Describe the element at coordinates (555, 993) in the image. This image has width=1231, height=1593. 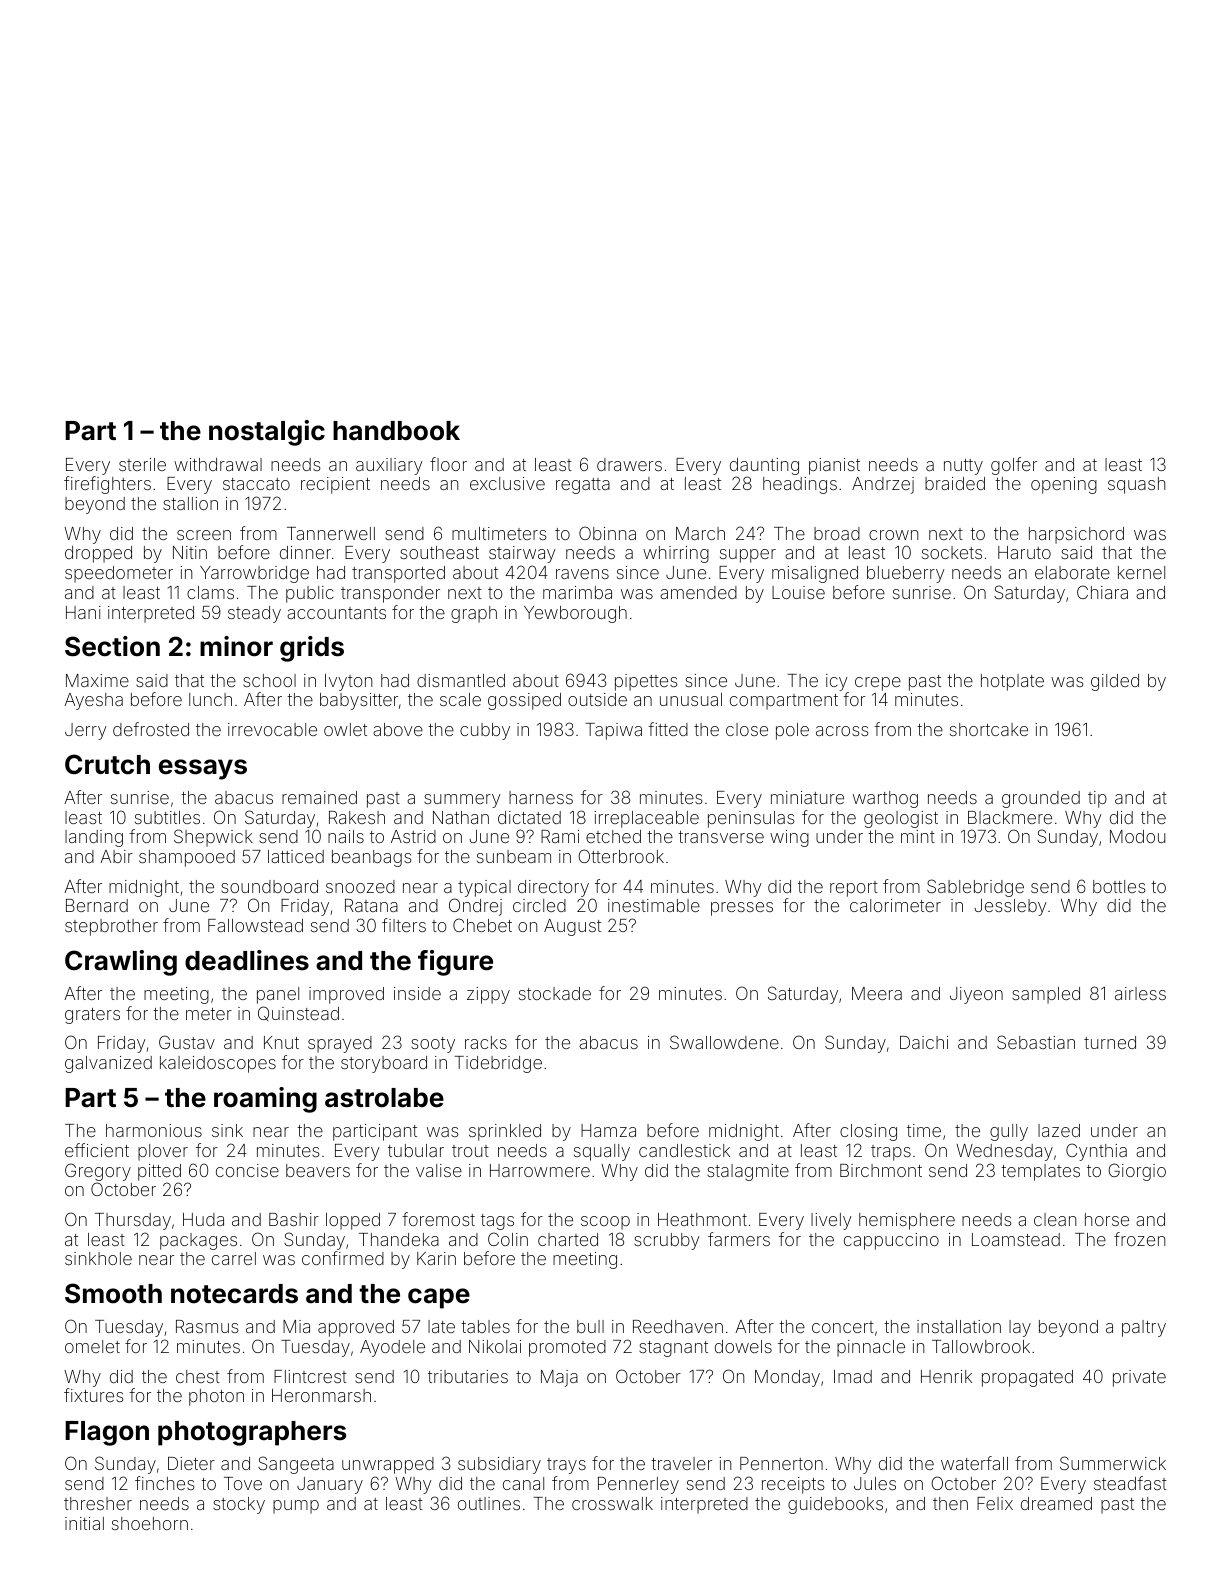
I see `stockade` at that location.
